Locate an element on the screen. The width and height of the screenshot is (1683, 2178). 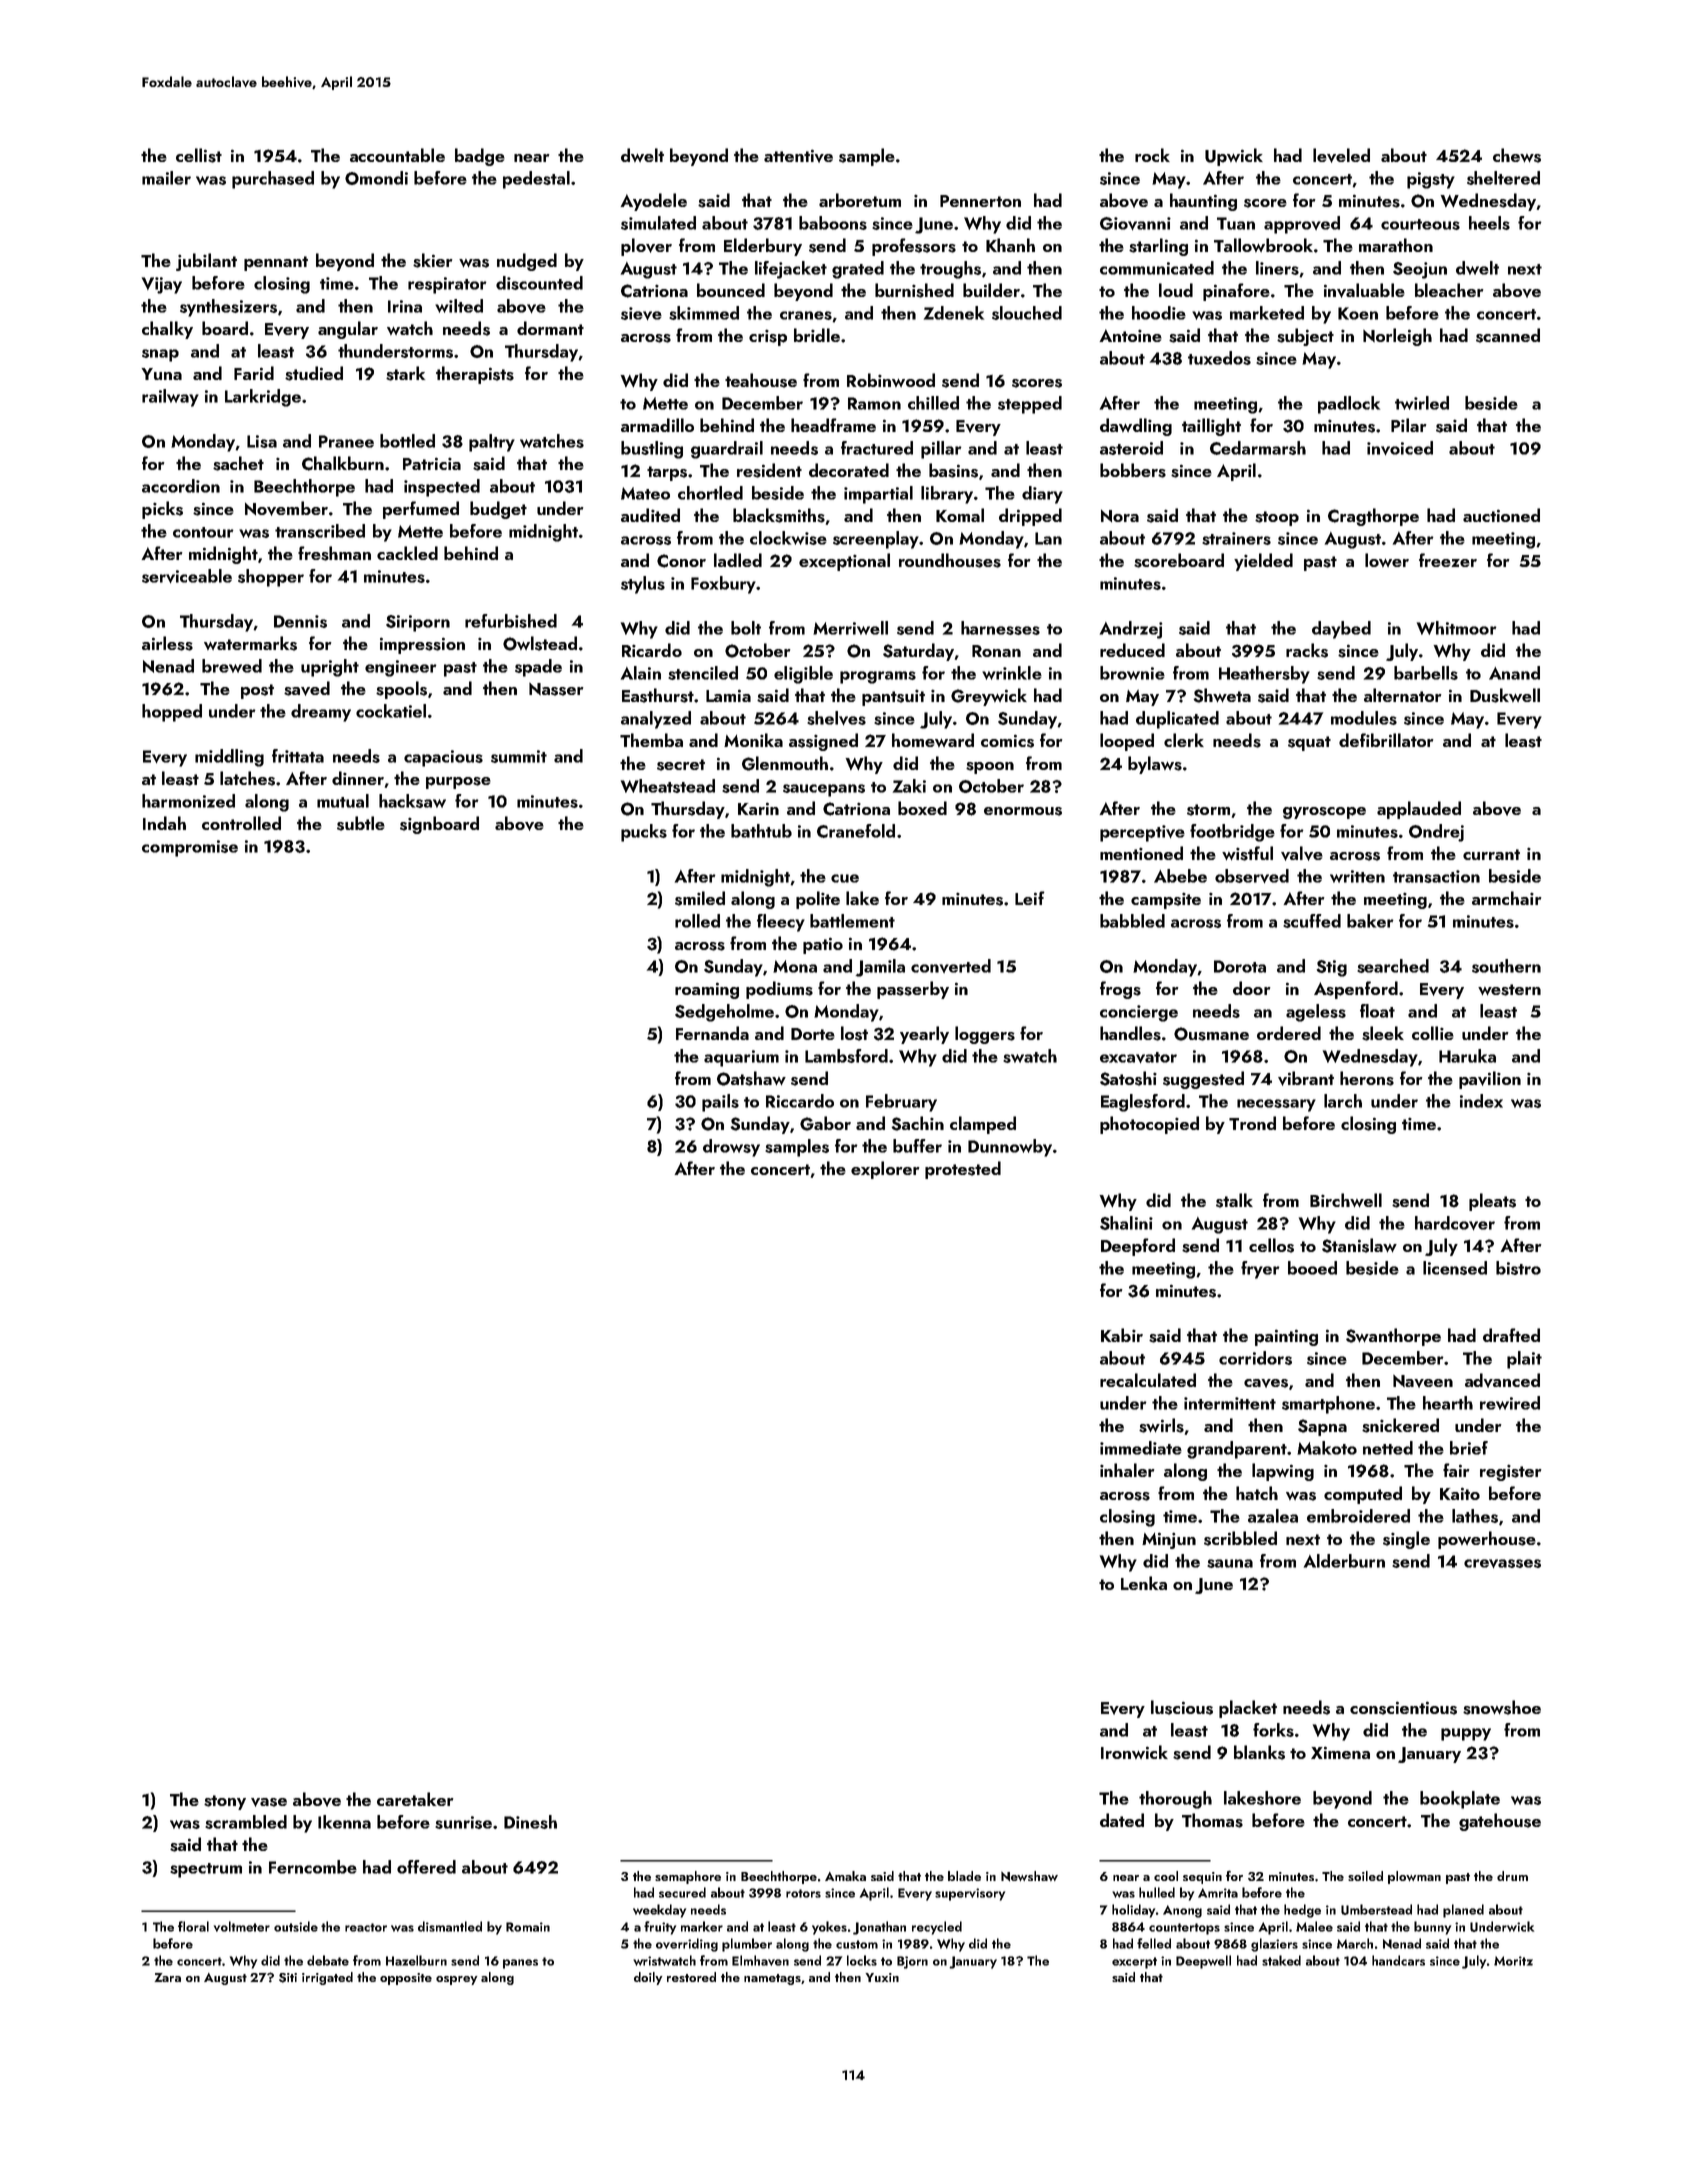
accountable is located at coordinates (397, 155).
